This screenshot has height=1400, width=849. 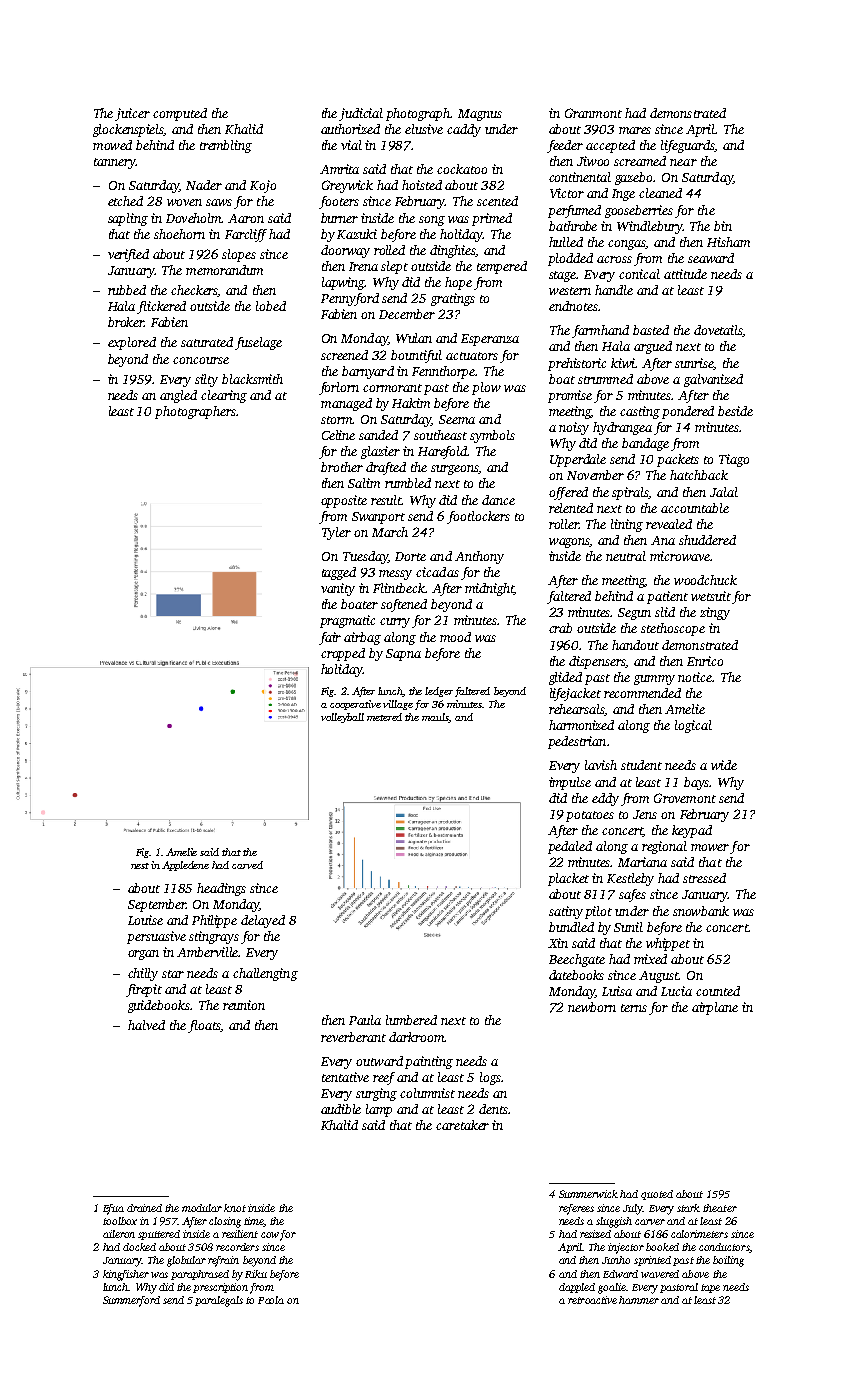 I want to click on nest, so click(x=140, y=866).
